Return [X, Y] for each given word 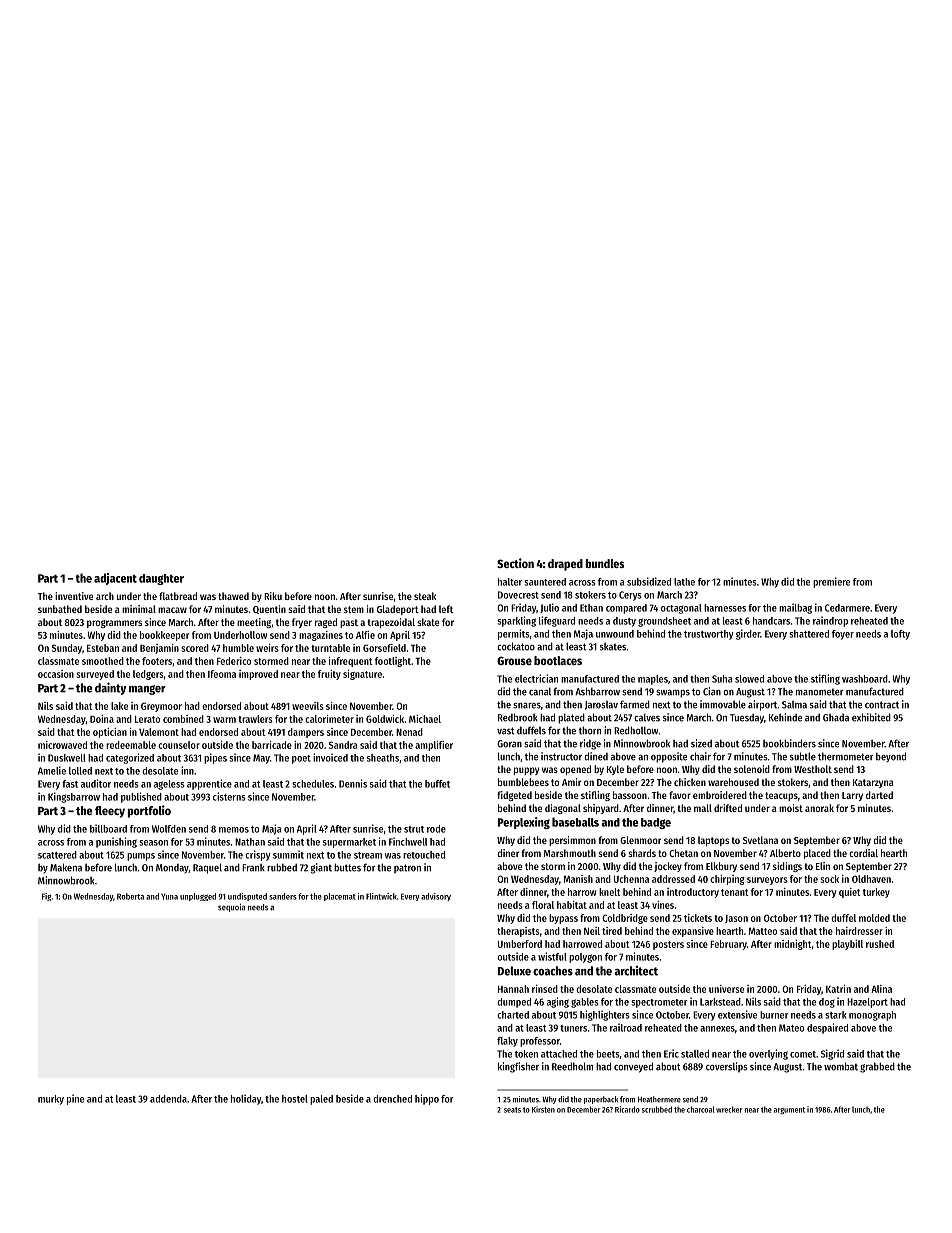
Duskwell [67, 758]
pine [75, 1099]
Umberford [520, 944]
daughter [161, 579]
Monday [172, 868]
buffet [437, 784]
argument [789, 1110]
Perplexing [524, 823]
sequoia [231, 907]
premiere [831, 582]
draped [565, 565]
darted [879, 795]
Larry [852, 796]
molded [874, 918]
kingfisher [518, 1067]
